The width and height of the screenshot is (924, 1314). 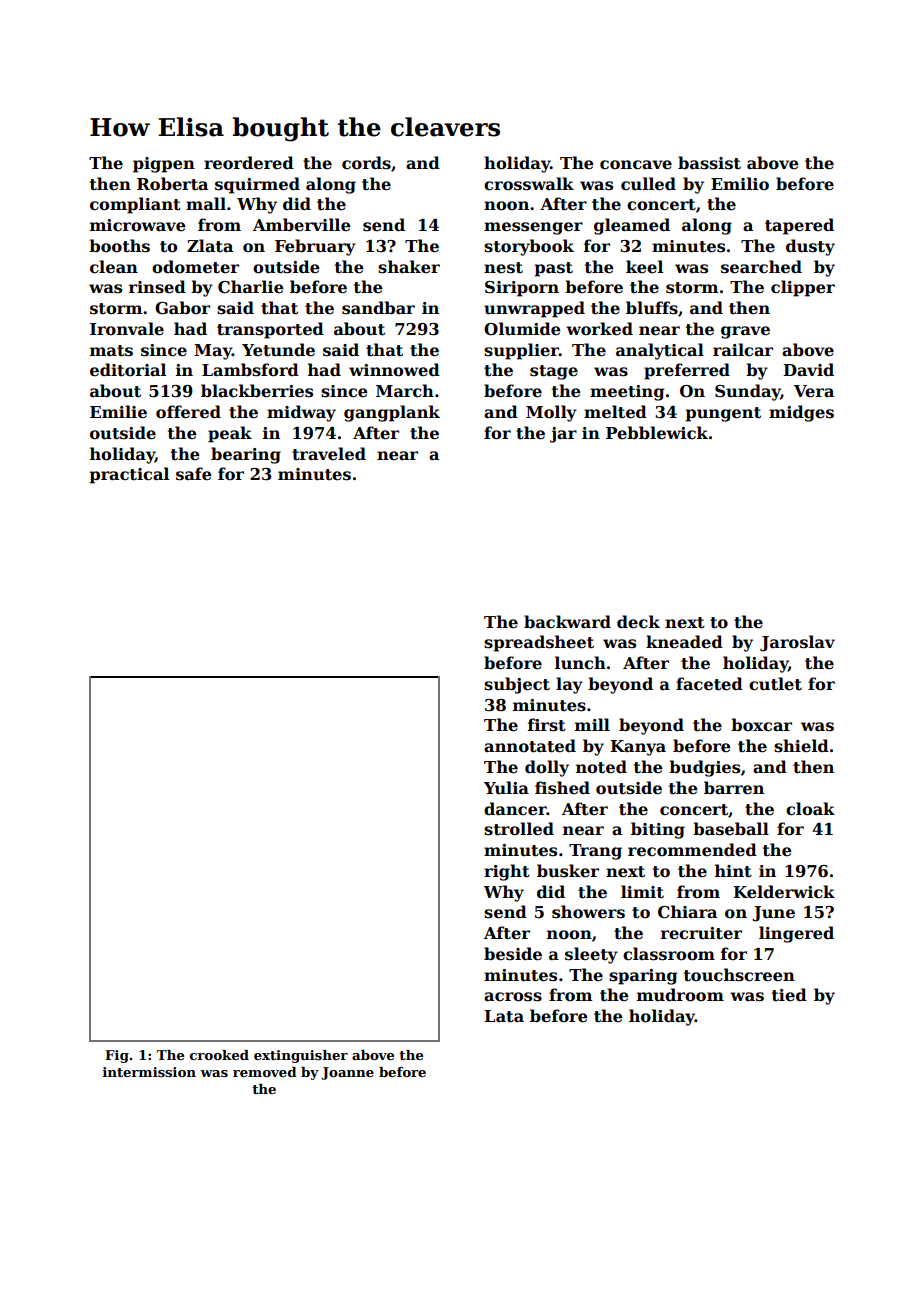 I want to click on dolly, so click(x=547, y=768).
